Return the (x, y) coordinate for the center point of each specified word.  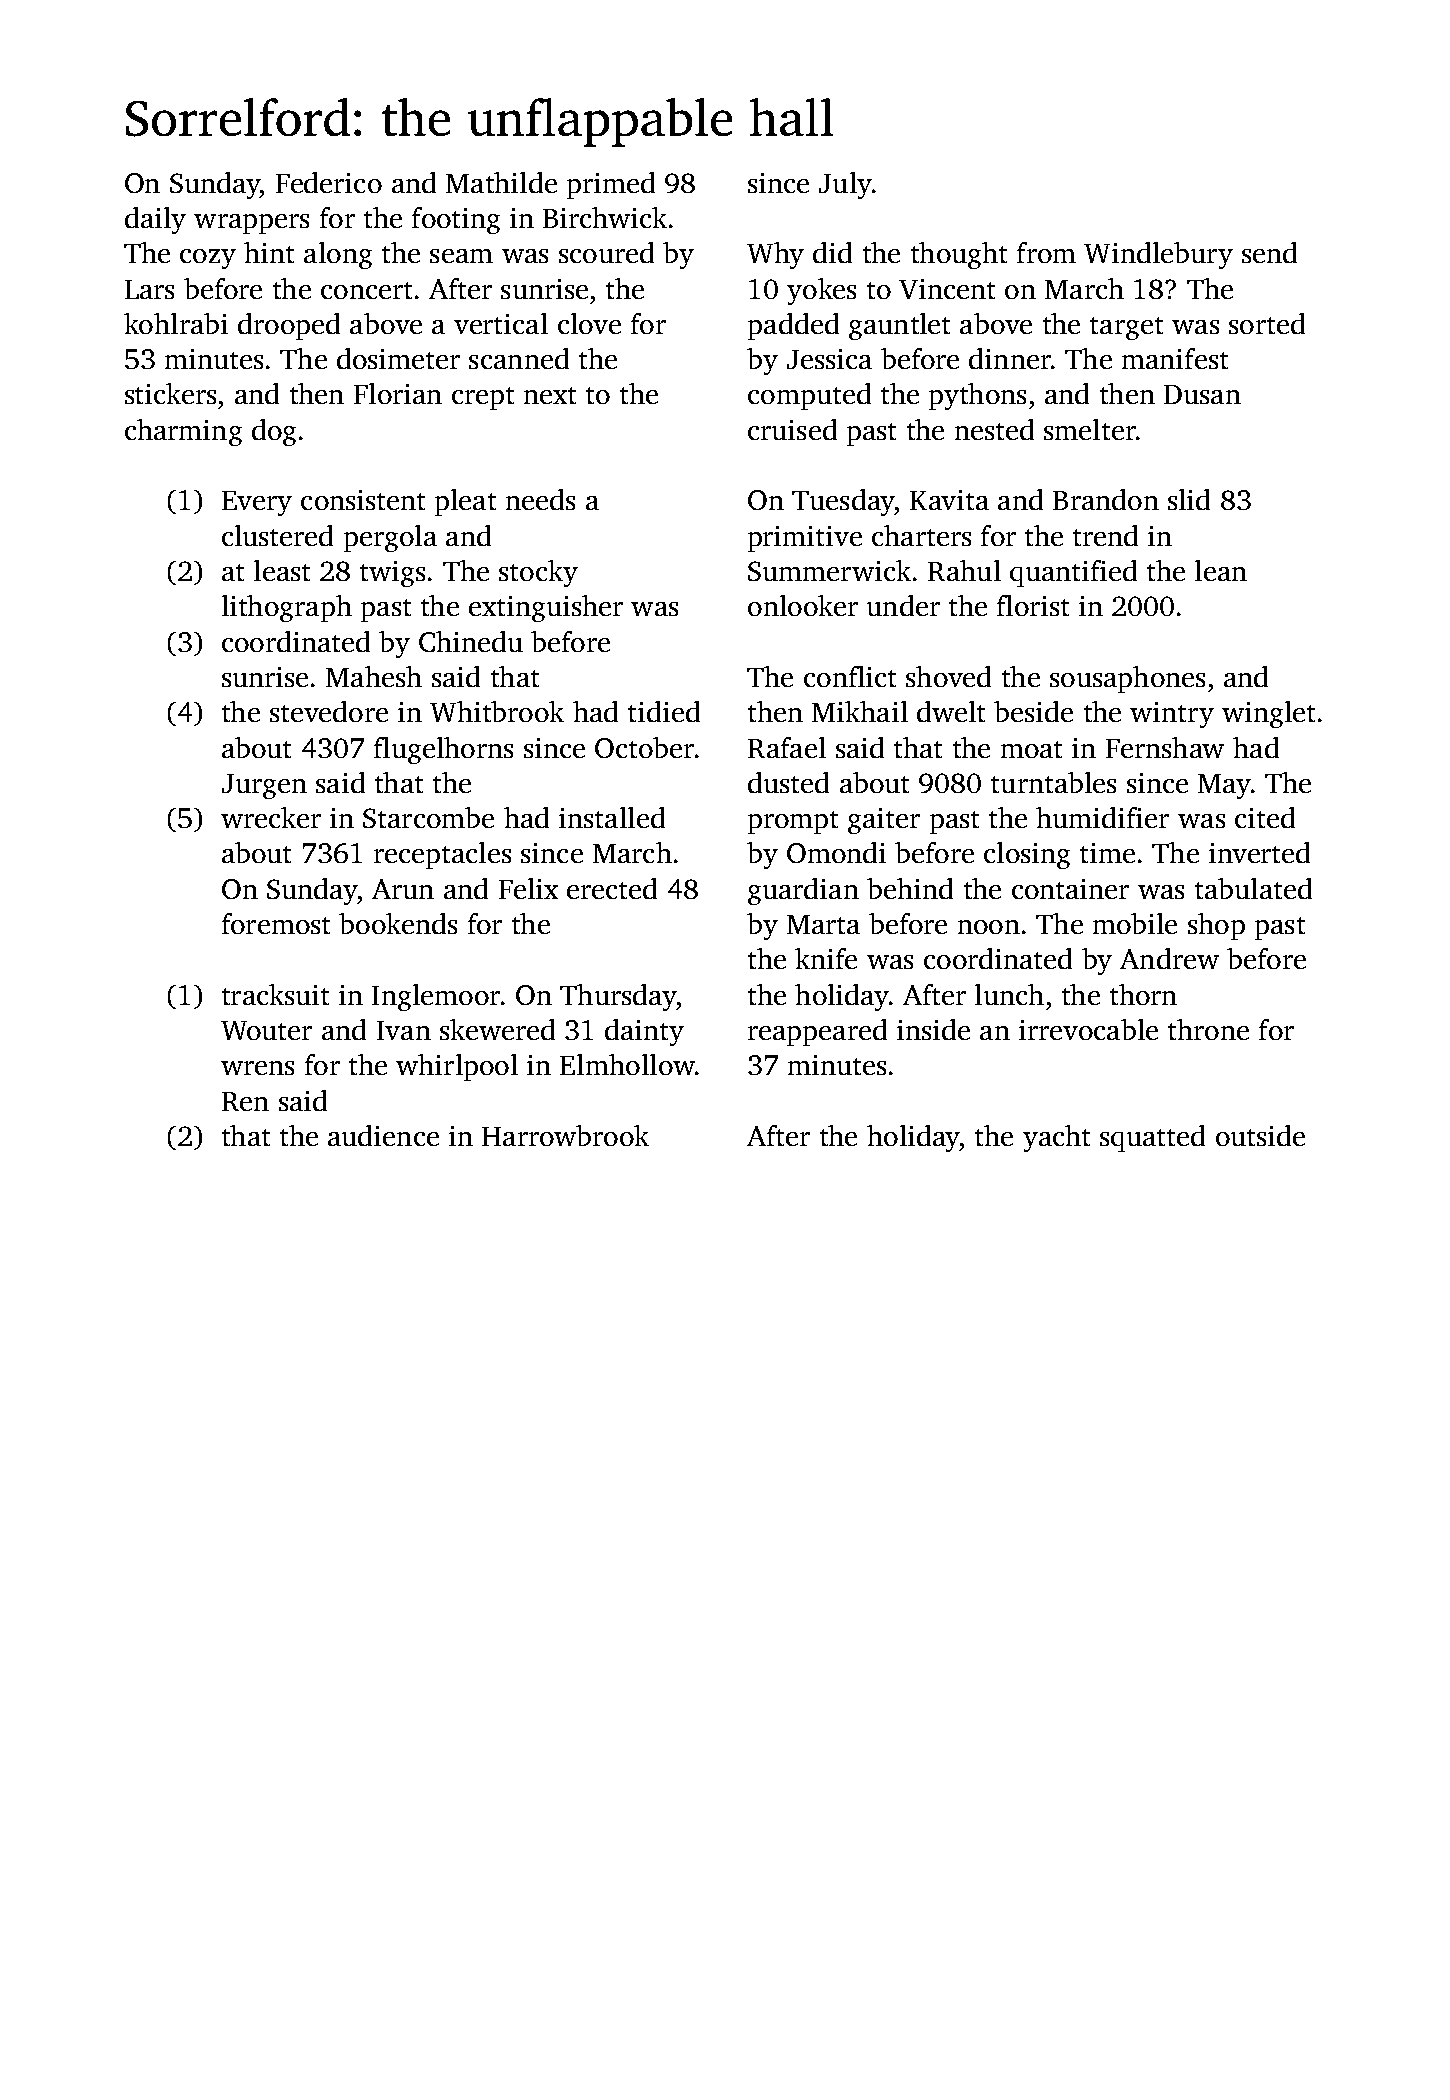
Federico (329, 182)
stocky (538, 573)
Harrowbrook (565, 1135)
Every (257, 503)
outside (1260, 1135)
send (1269, 252)
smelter (1090, 429)
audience (383, 1135)
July (845, 185)
